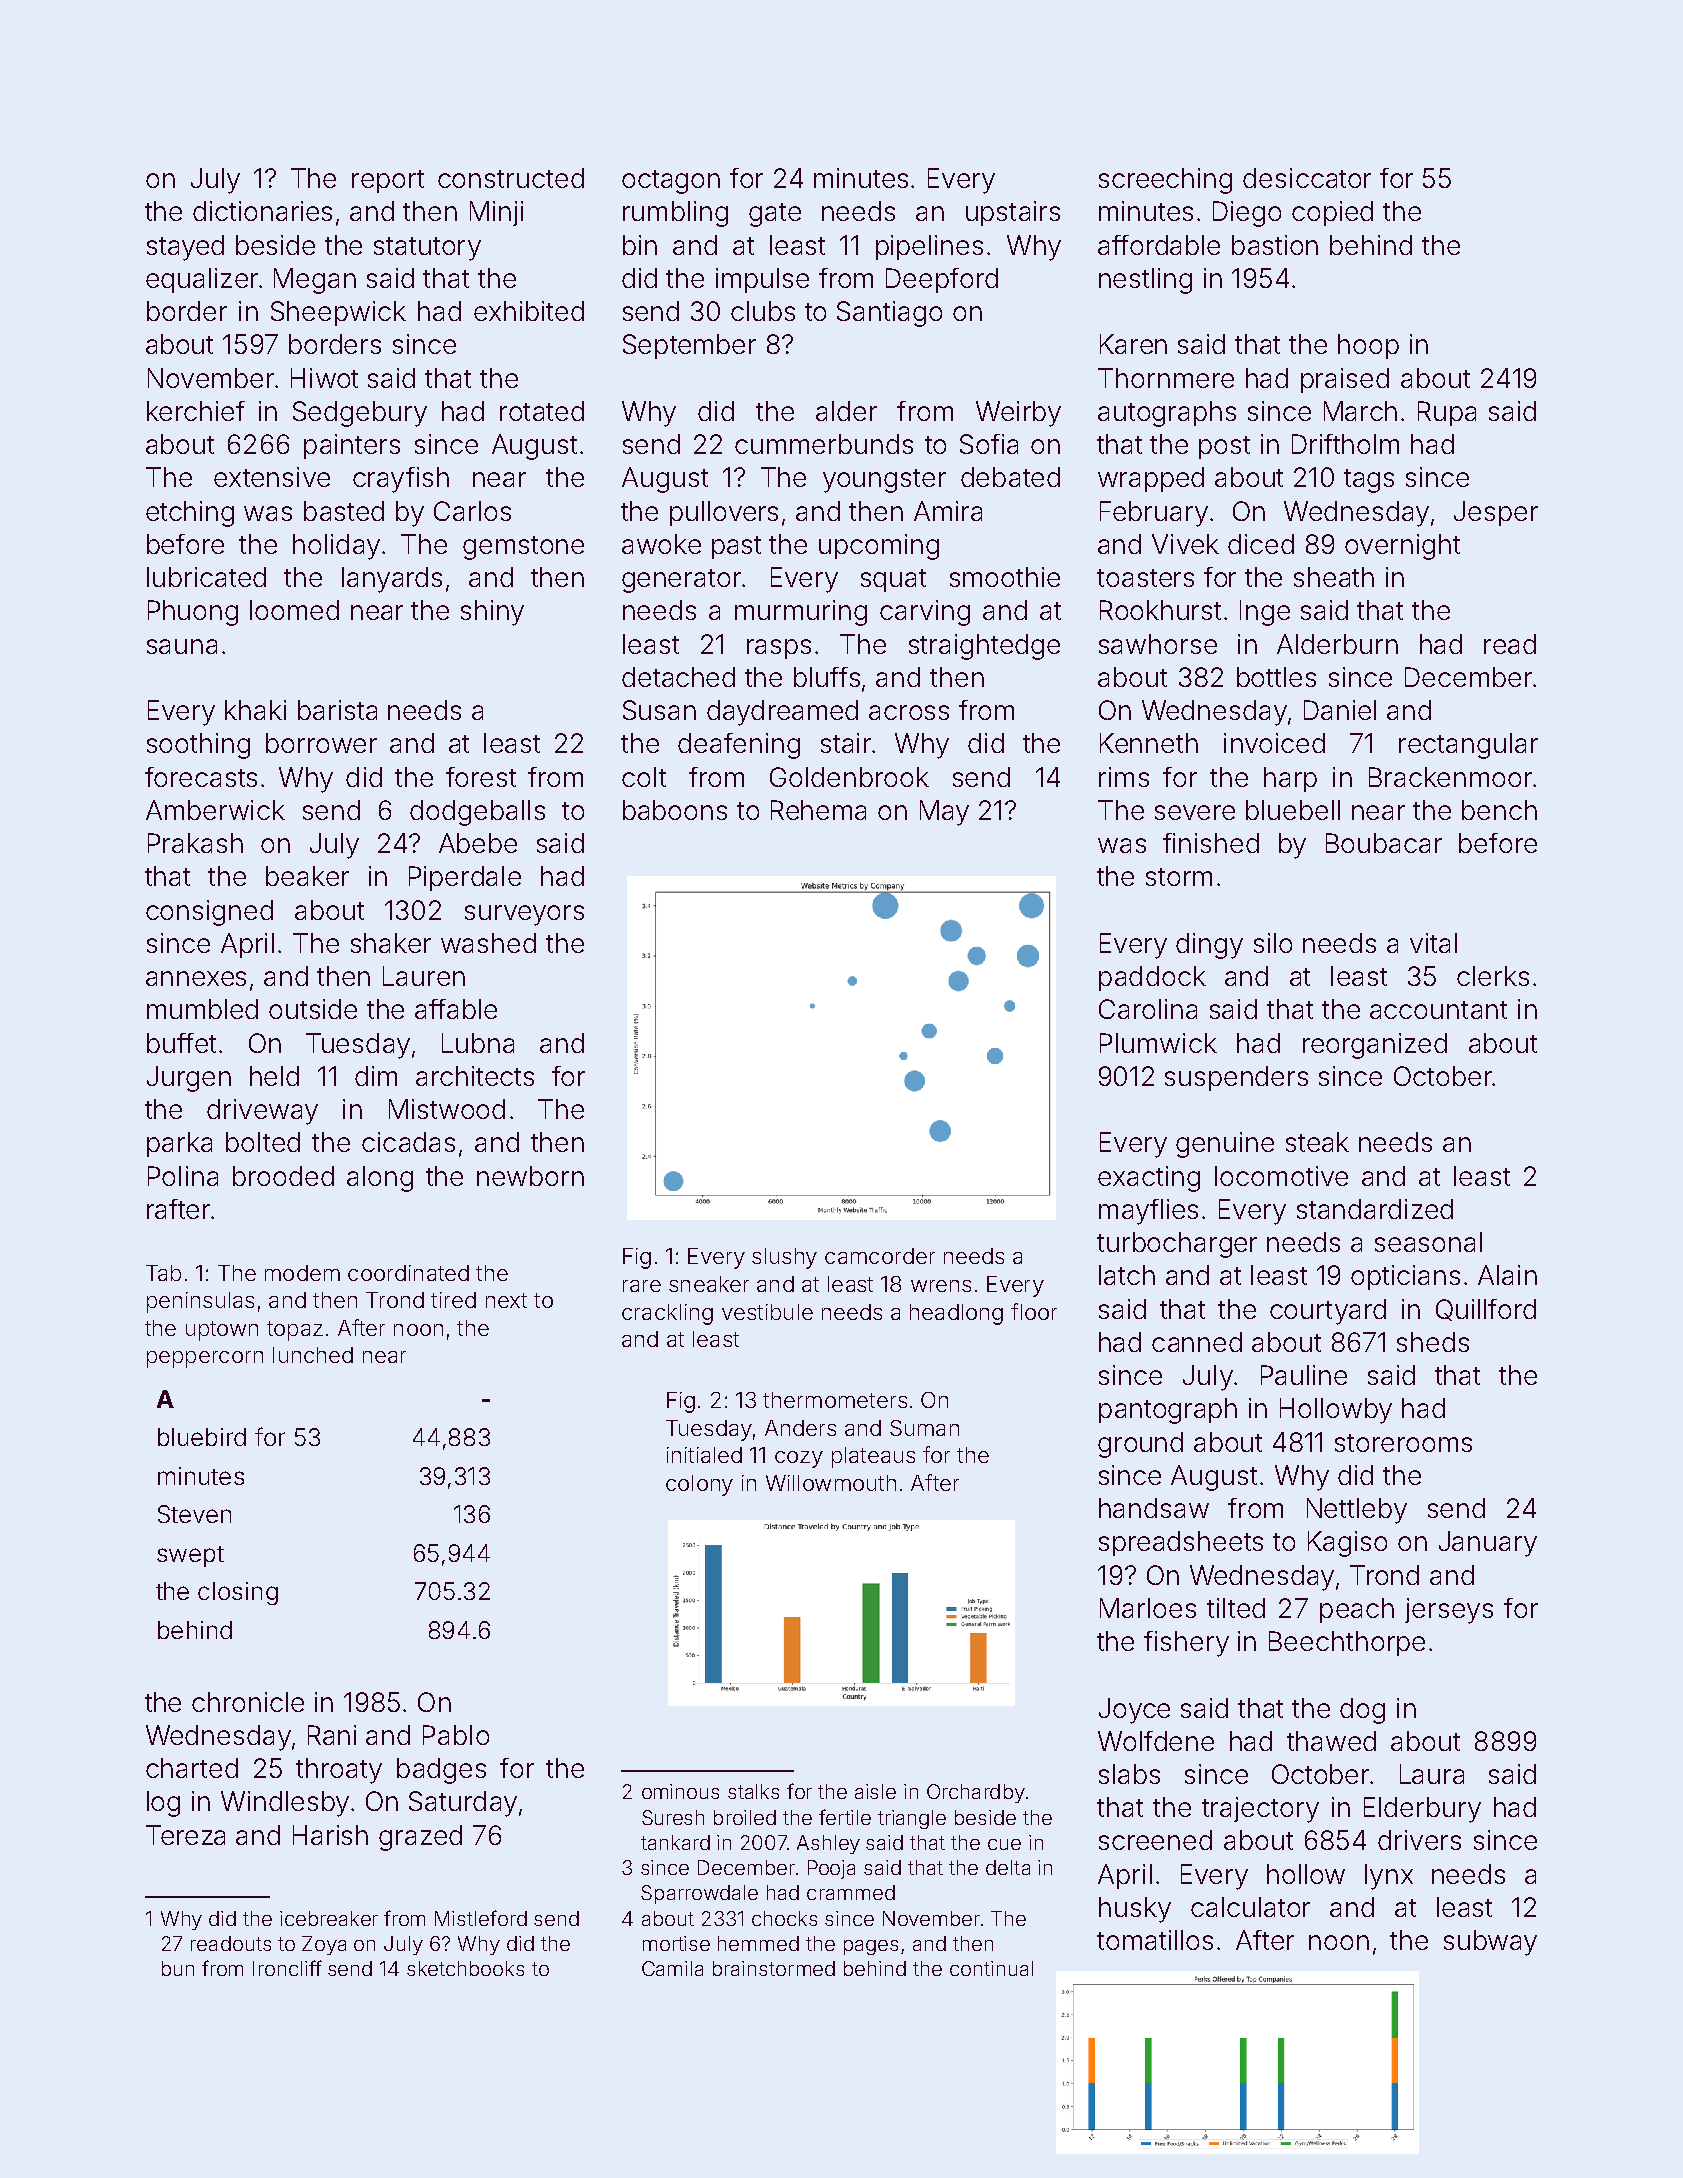  I want to click on Thornmere, so click(1166, 378).
